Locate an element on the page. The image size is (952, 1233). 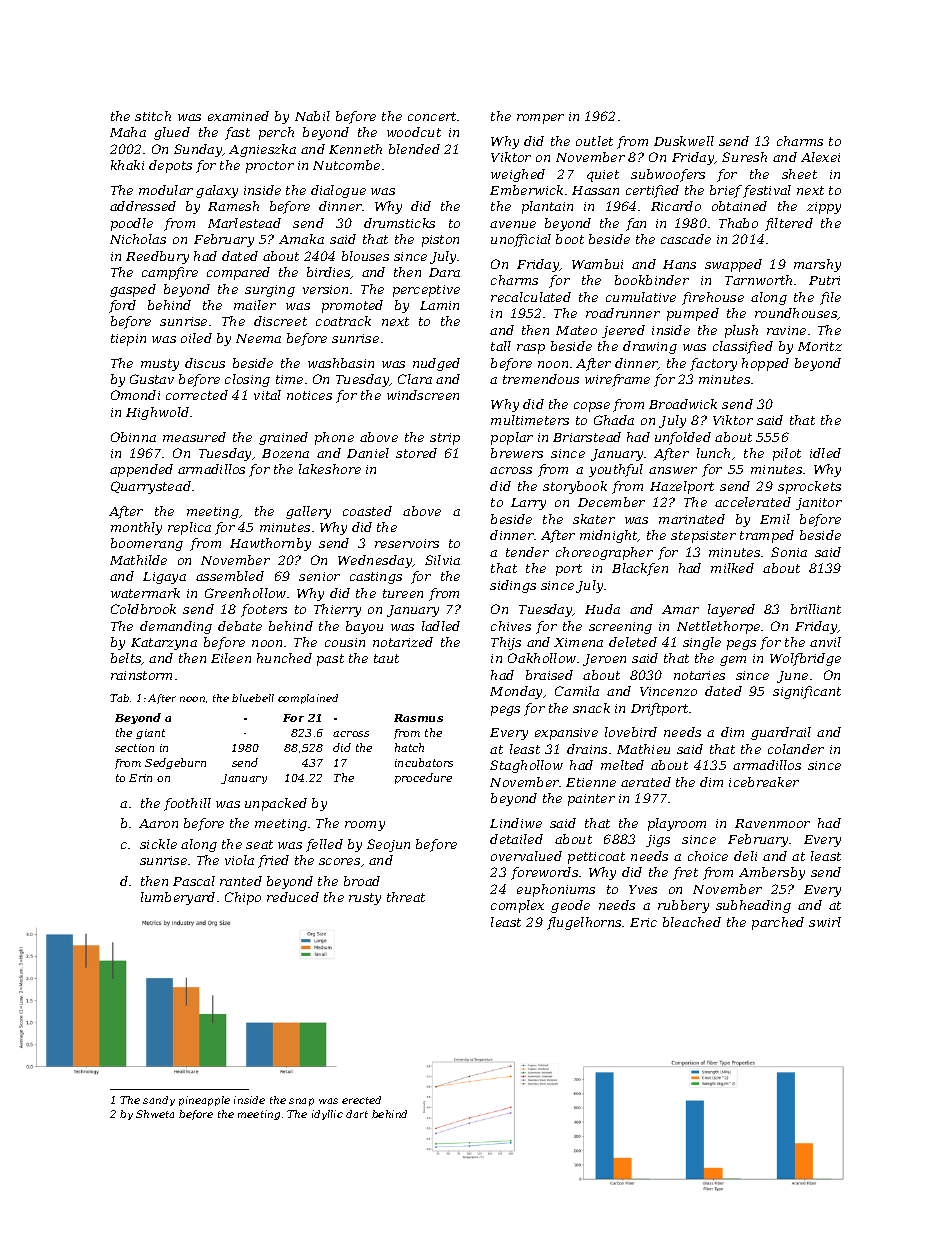
birdies is located at coordinates (329, 273).
